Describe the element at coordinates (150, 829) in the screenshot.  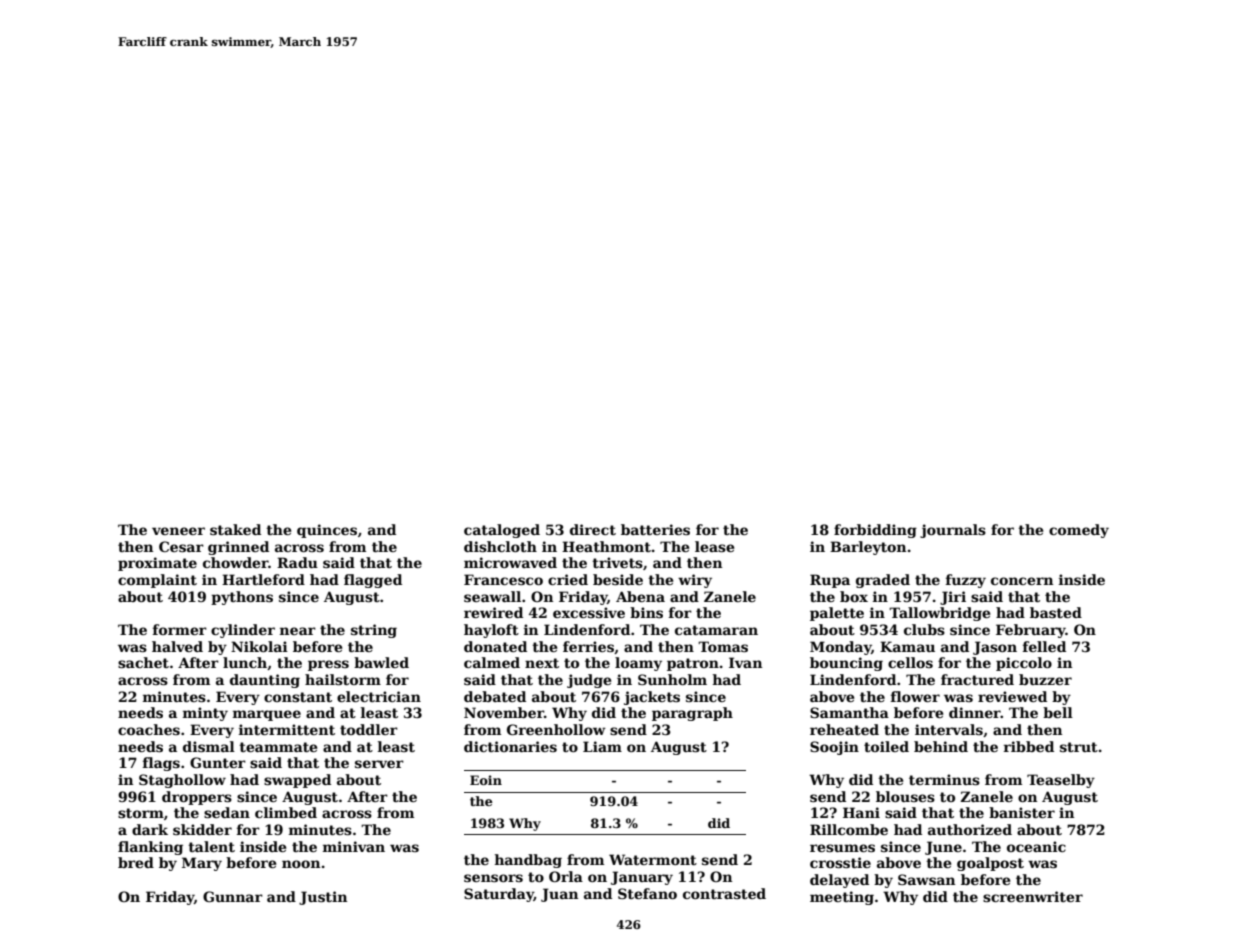
I see `dark` at that location.
